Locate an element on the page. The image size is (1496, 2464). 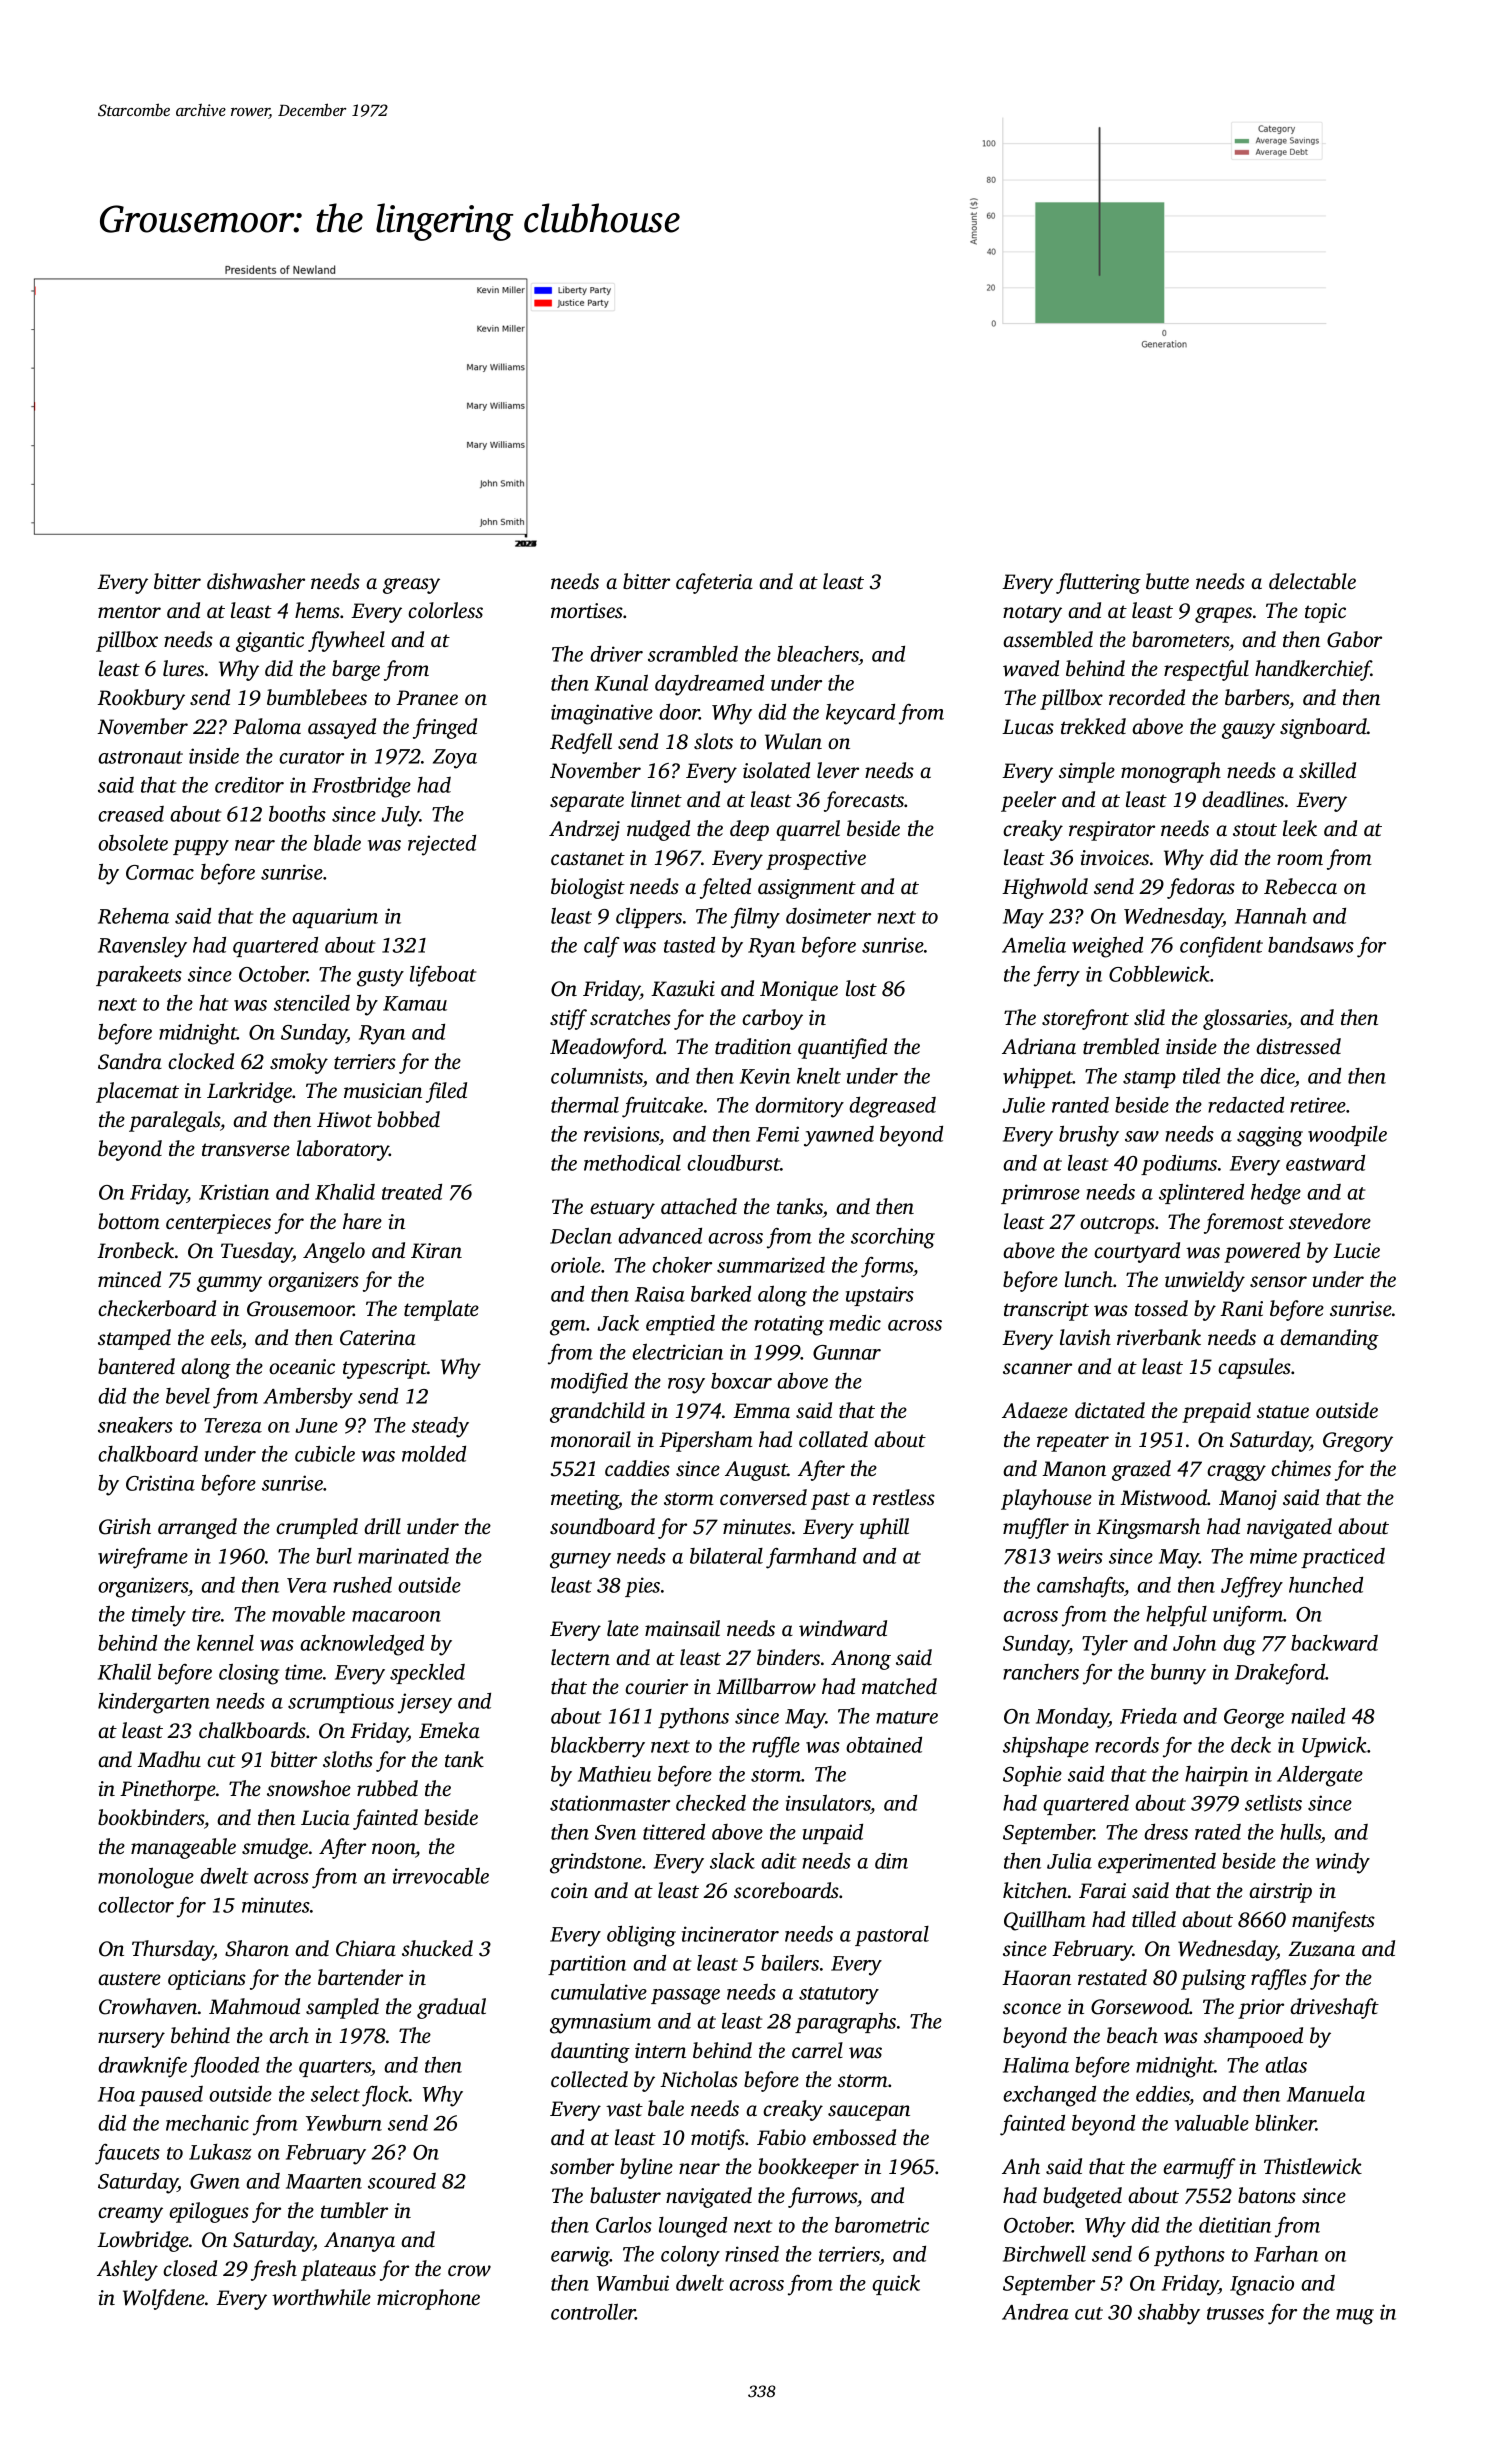
Tereza is located at coordinates (233, 1425).
